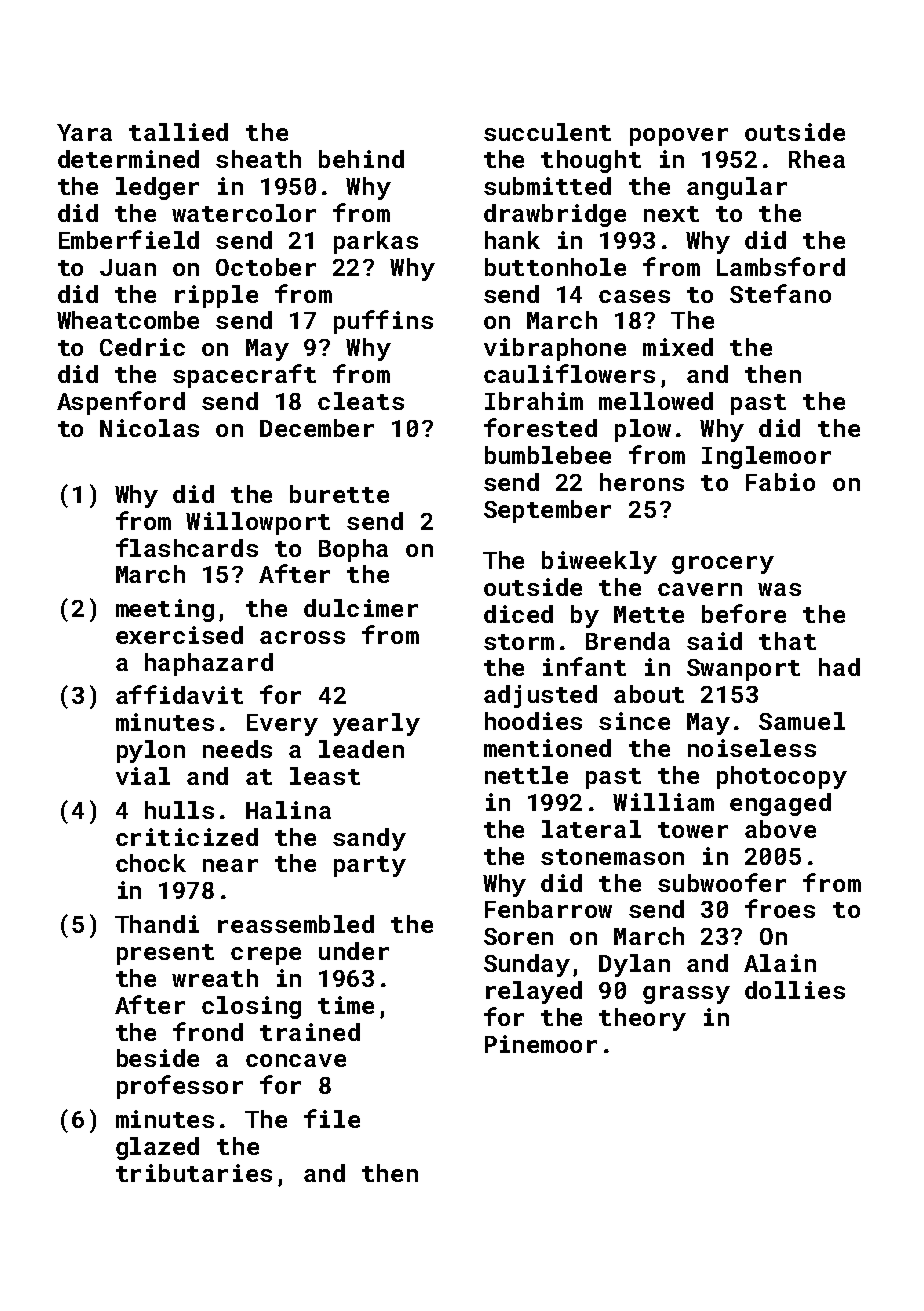  Describe the element at coordinates (180, 1087) in the screenshot. I see `professor` at that location.
